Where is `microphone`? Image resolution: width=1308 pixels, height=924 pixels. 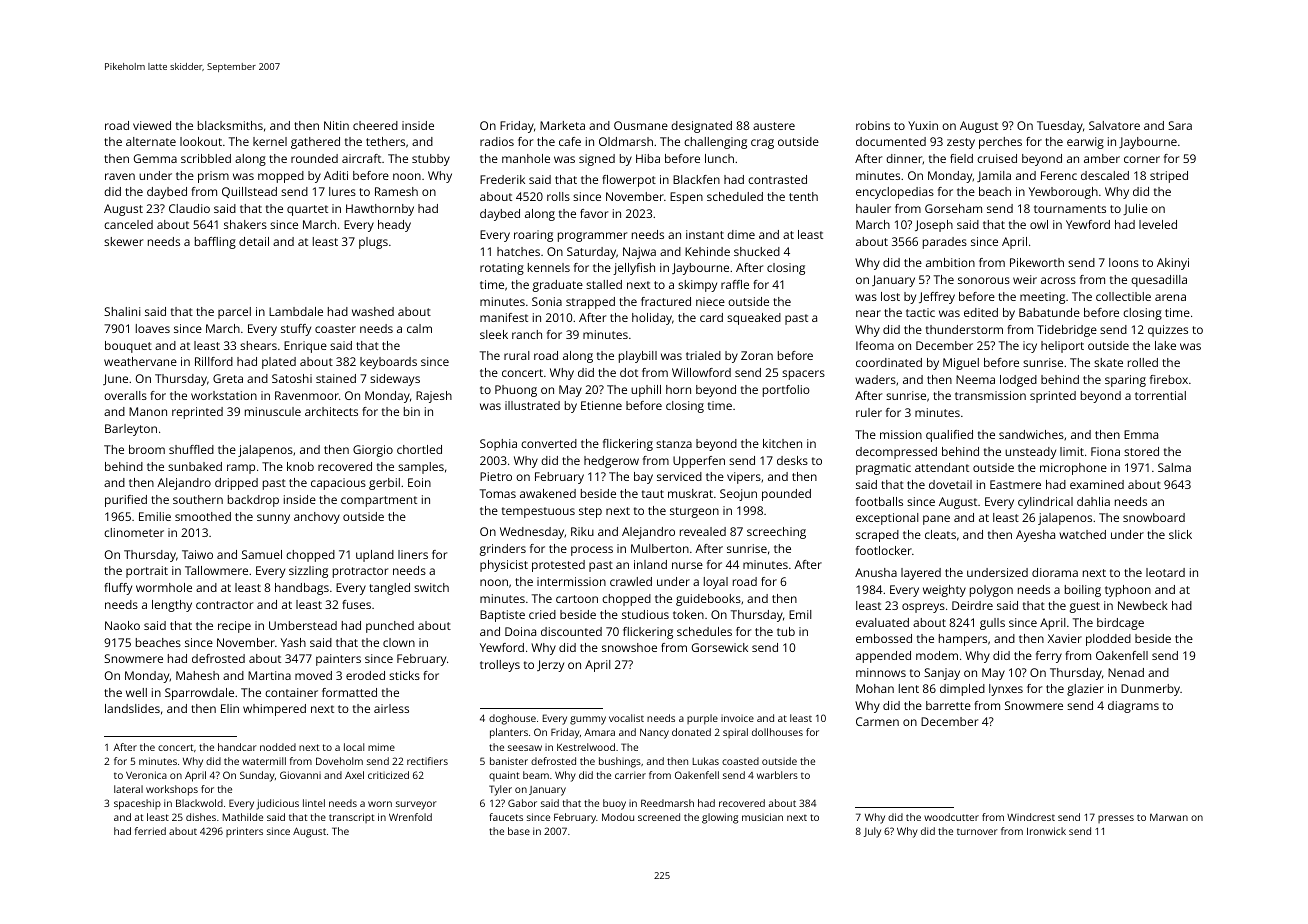
microphone is located at coordinates (1073, 469).
